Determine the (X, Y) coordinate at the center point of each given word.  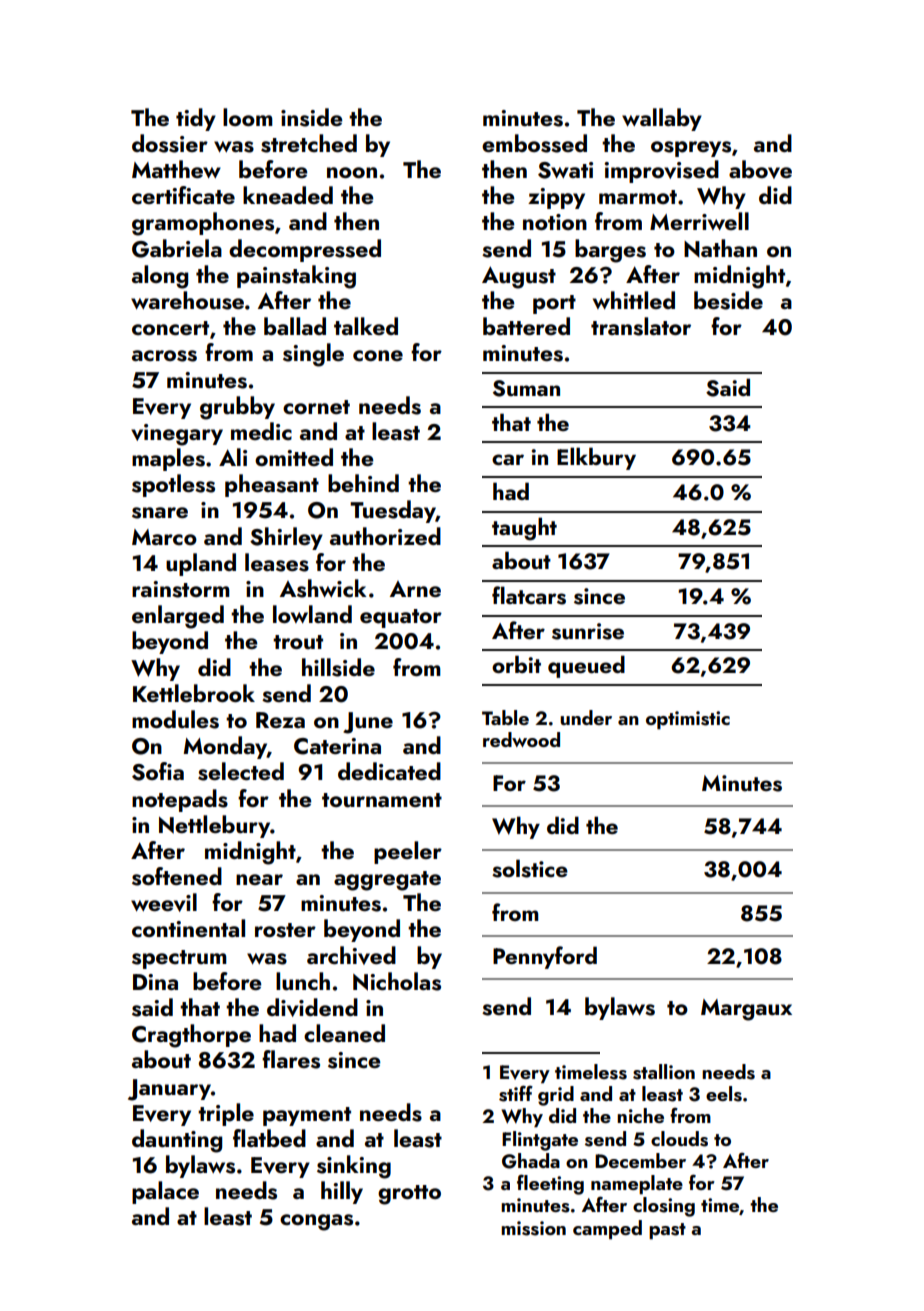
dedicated (389, 771)
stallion (664, 1072)
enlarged (178, 617)
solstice (530, 868)
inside (311, 117)
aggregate (387, 881)
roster (285, 930)
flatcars (529, 595)
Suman (526, 388)
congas (316, 1222)
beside (728, 300)
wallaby (662, 119)
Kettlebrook (194, 693)
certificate (183, 195)
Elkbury (596, 458)
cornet (316, 407)
